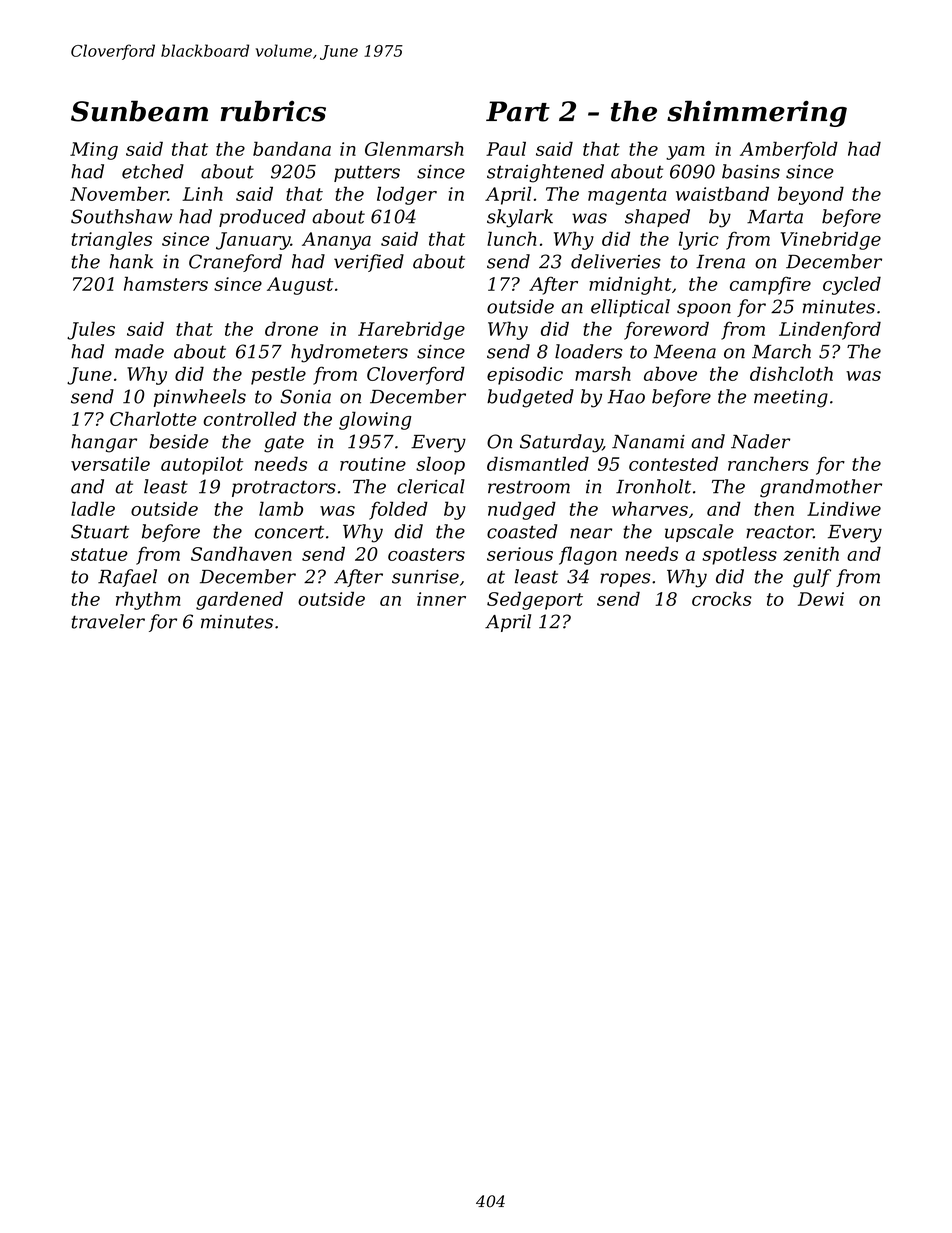 The height and width of the image is (1233, 952). I want to click on grandmother, so click(821, 488).
